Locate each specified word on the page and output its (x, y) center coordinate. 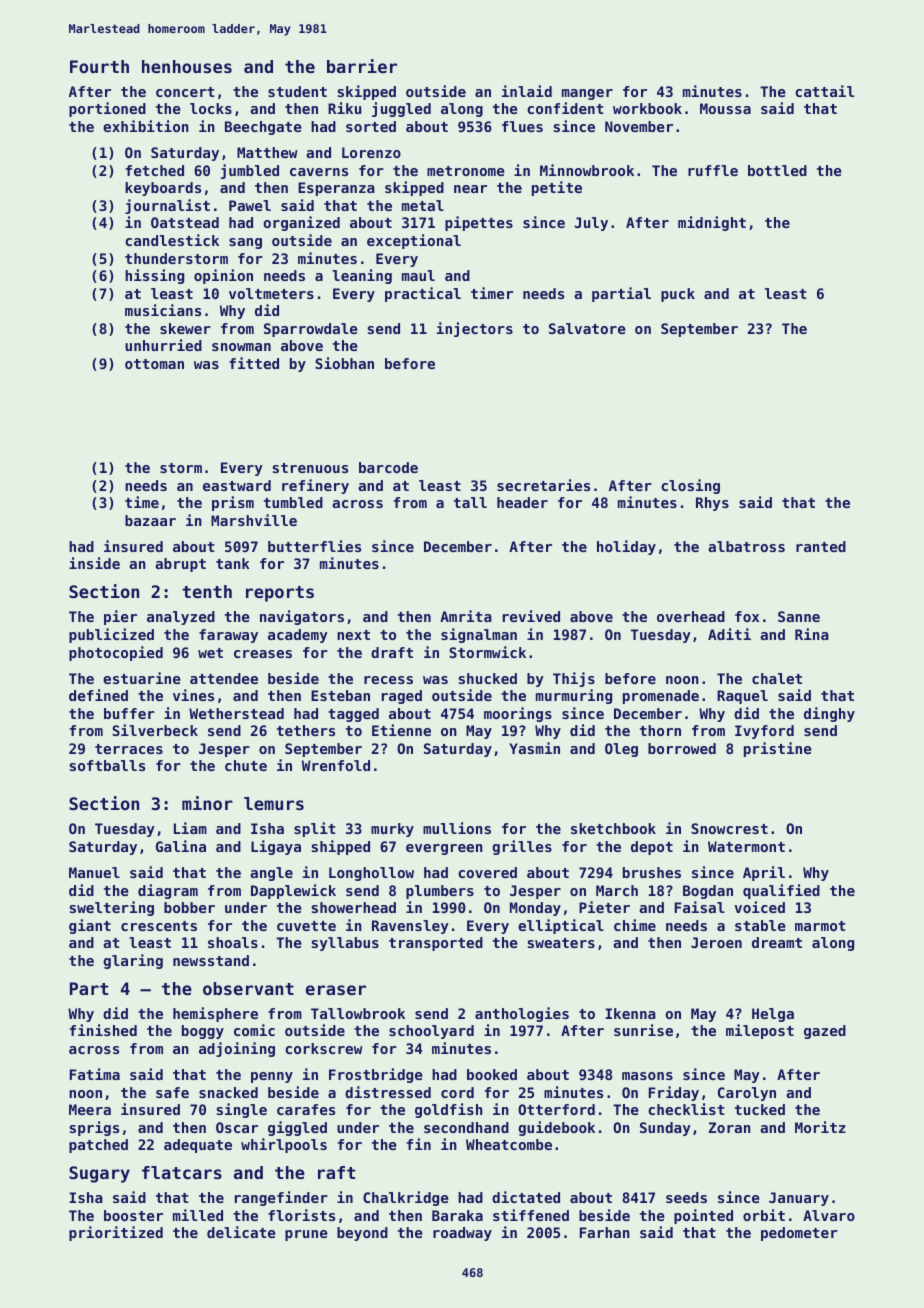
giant (90, 926)
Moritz (820, 1127)
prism (233, 503)
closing (690, 486)
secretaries (543, 485)
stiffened (531, 1215)
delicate (241, 1232)
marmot (820, 926)
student (297, 91)
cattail (824, 91)
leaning (362, 276)
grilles (522, 847)
